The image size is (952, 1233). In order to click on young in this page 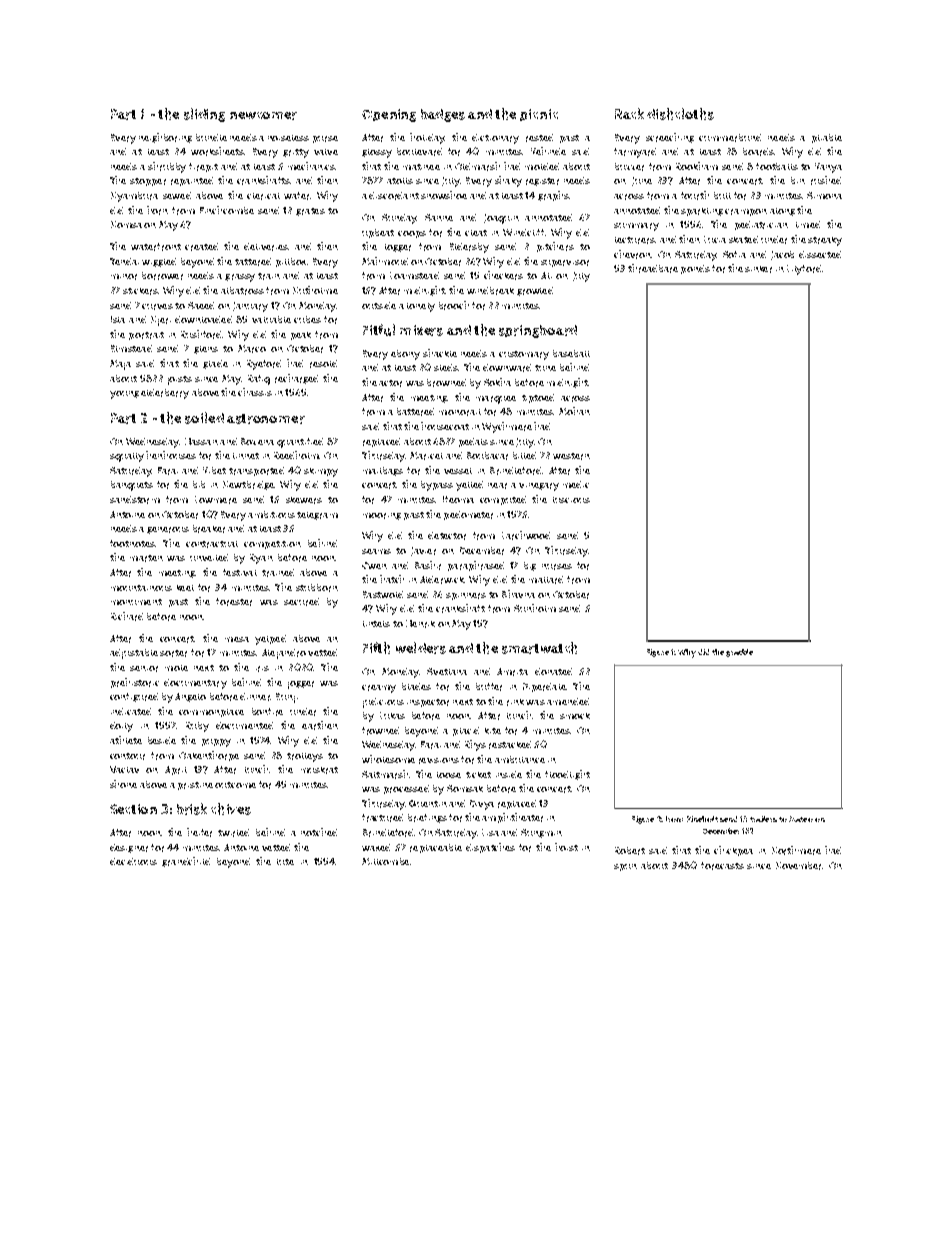, I will do `click(124, 395)`.
